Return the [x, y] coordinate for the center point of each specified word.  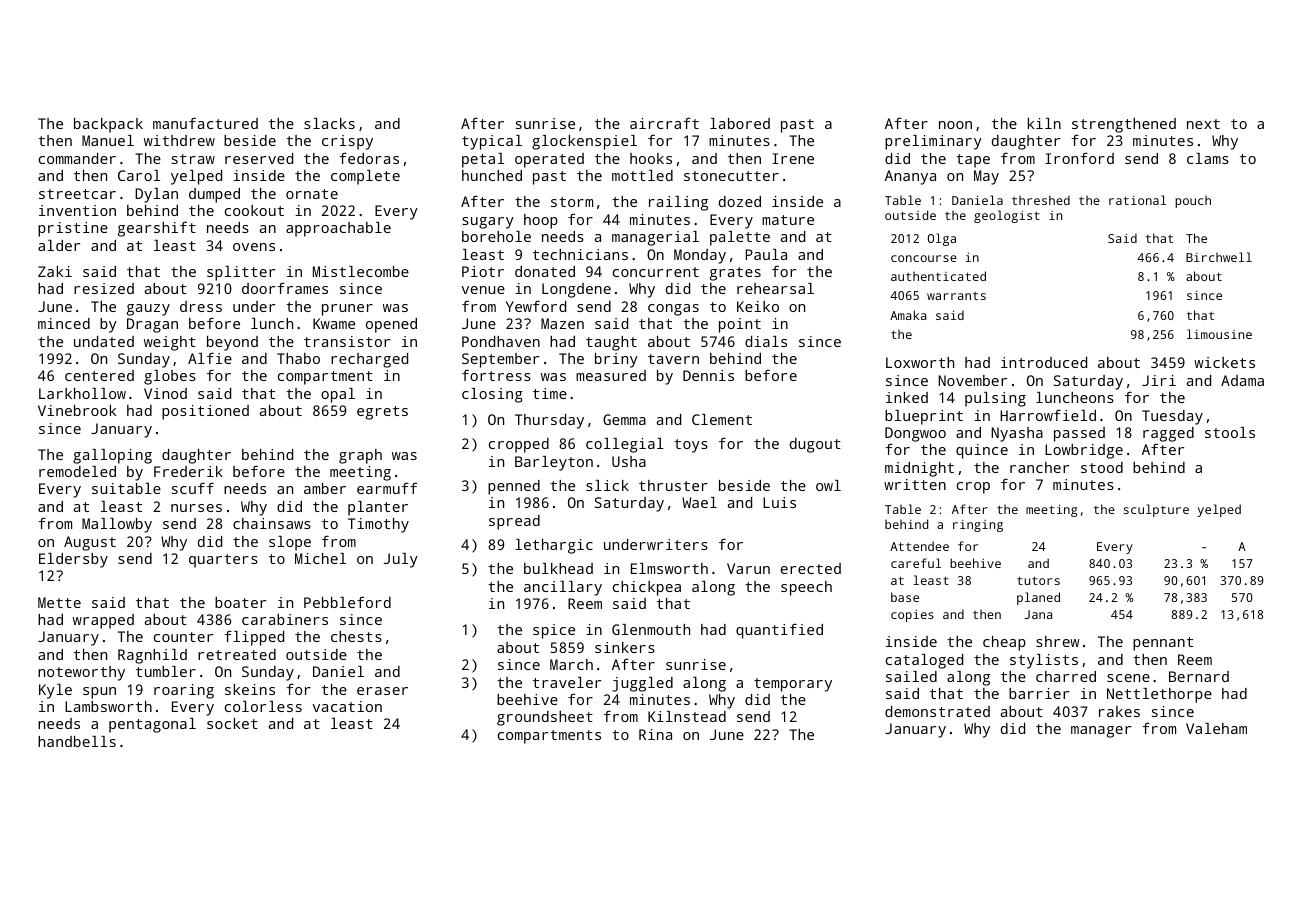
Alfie [210, 358]
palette [740, 238]
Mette [59, 602]
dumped [214, 195]
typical [492, 142]
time [550, 393]
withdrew [179, 140]
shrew [1058, 641]
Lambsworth [108, 706]
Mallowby [117, 525]
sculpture [1156, 510]
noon [955, 125]
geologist [1007, 216]
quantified [779, 631]
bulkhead [558, 568]
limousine [1219, 334]
